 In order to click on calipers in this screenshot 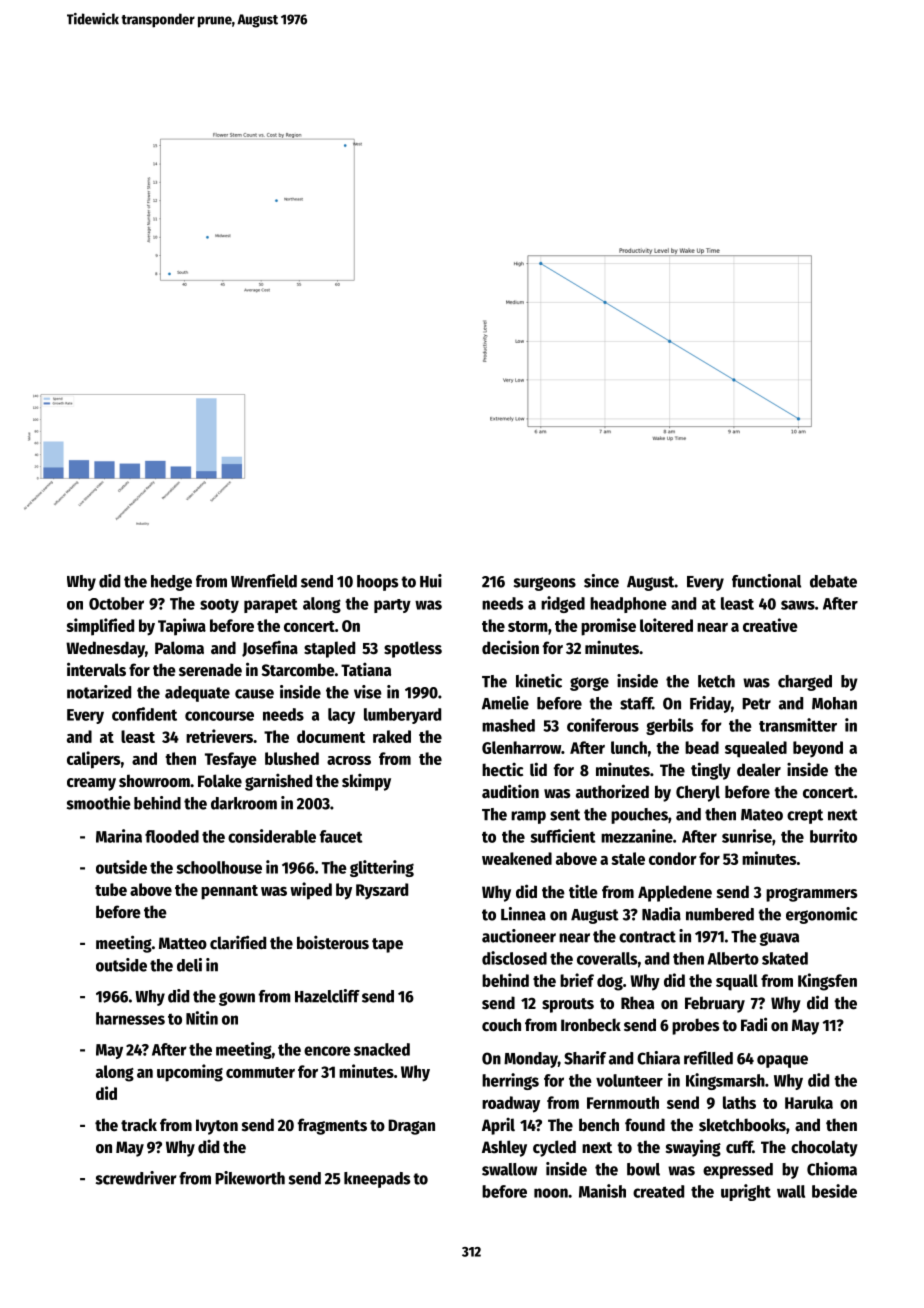, I will do `click(93, 760)`.
